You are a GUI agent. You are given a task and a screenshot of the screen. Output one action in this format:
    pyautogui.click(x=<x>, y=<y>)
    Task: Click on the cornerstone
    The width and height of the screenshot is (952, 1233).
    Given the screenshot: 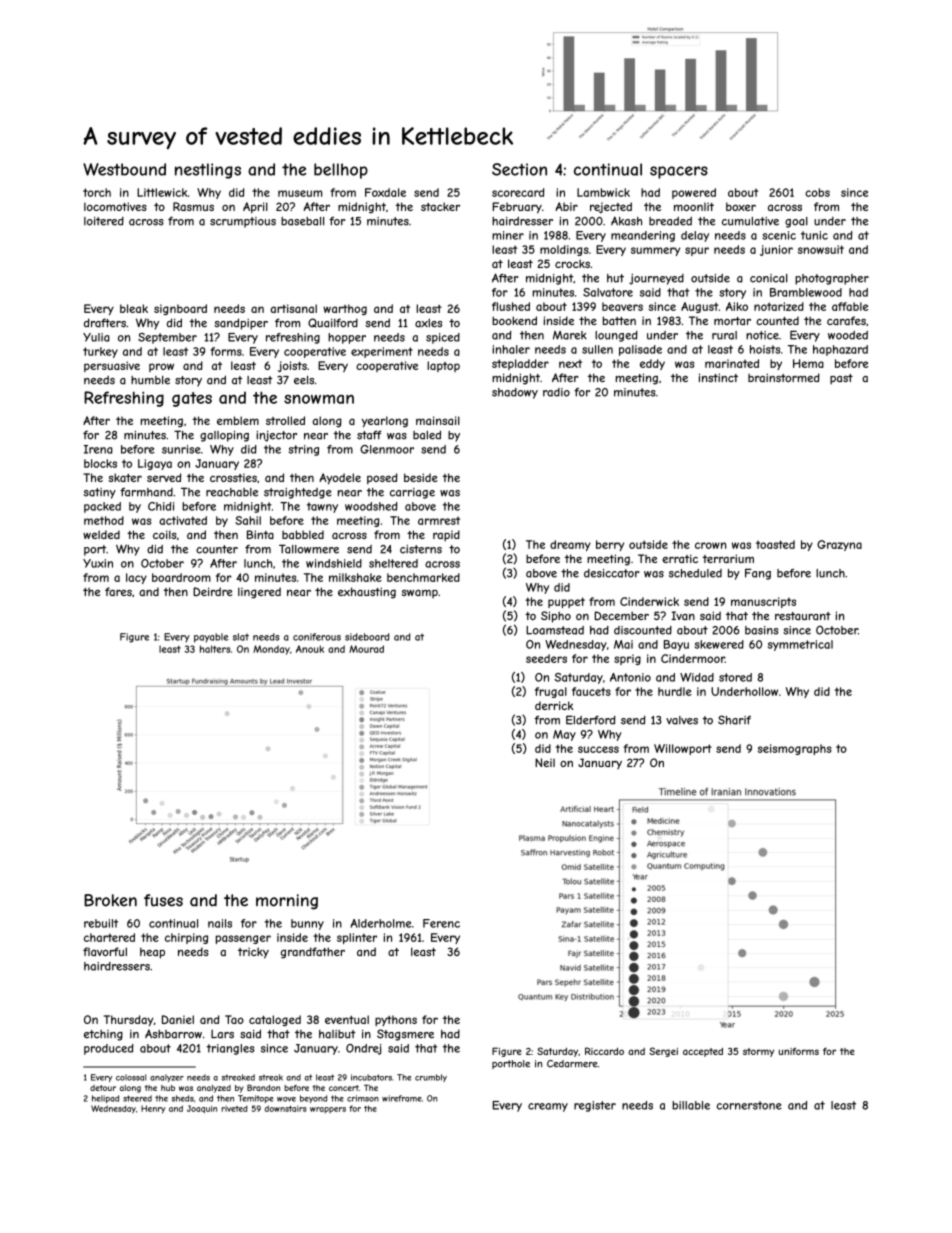 What is the action you would take?
    pyautogui.click(x=749, y=1105)
